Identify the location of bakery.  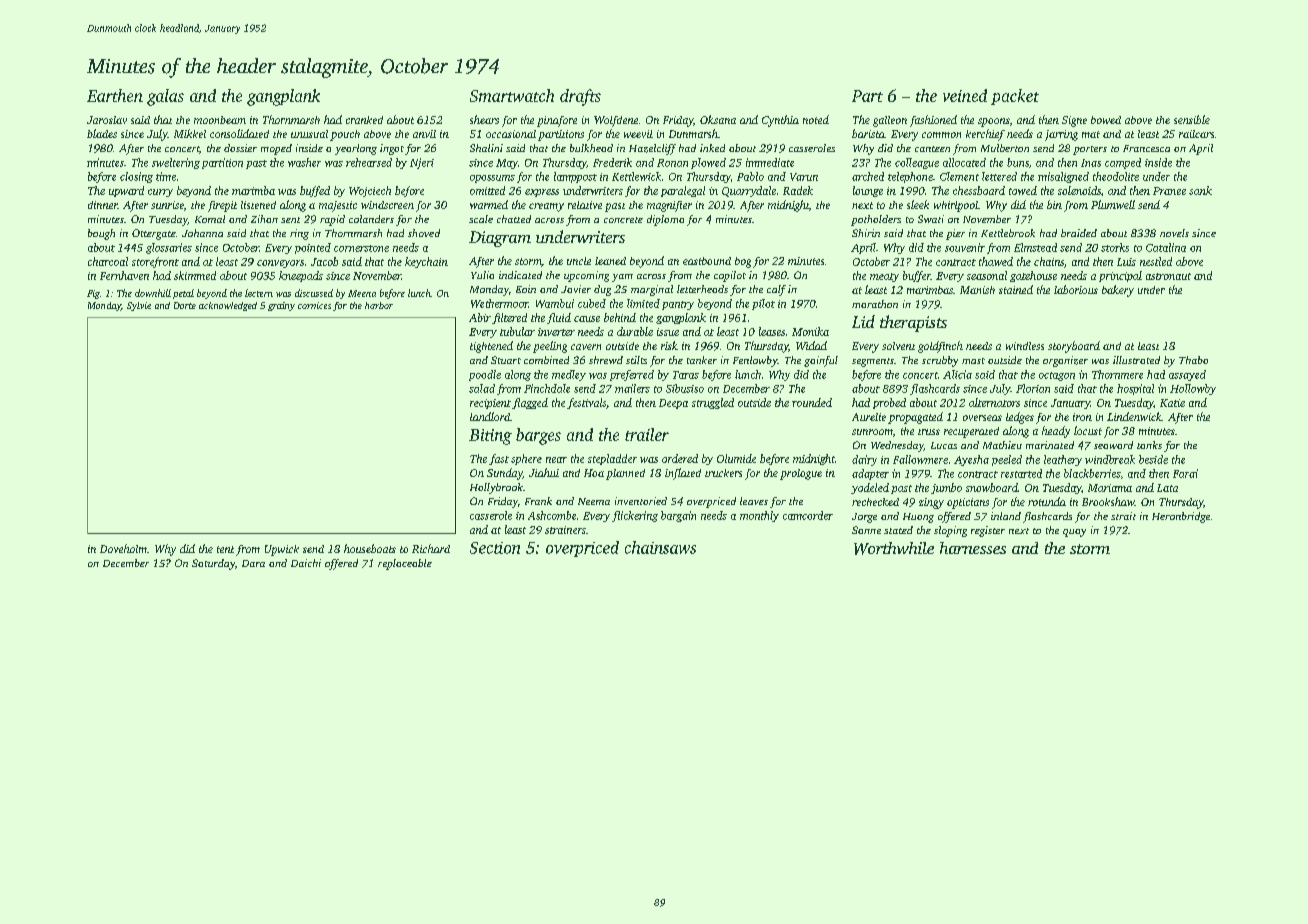
(1118, 291).
